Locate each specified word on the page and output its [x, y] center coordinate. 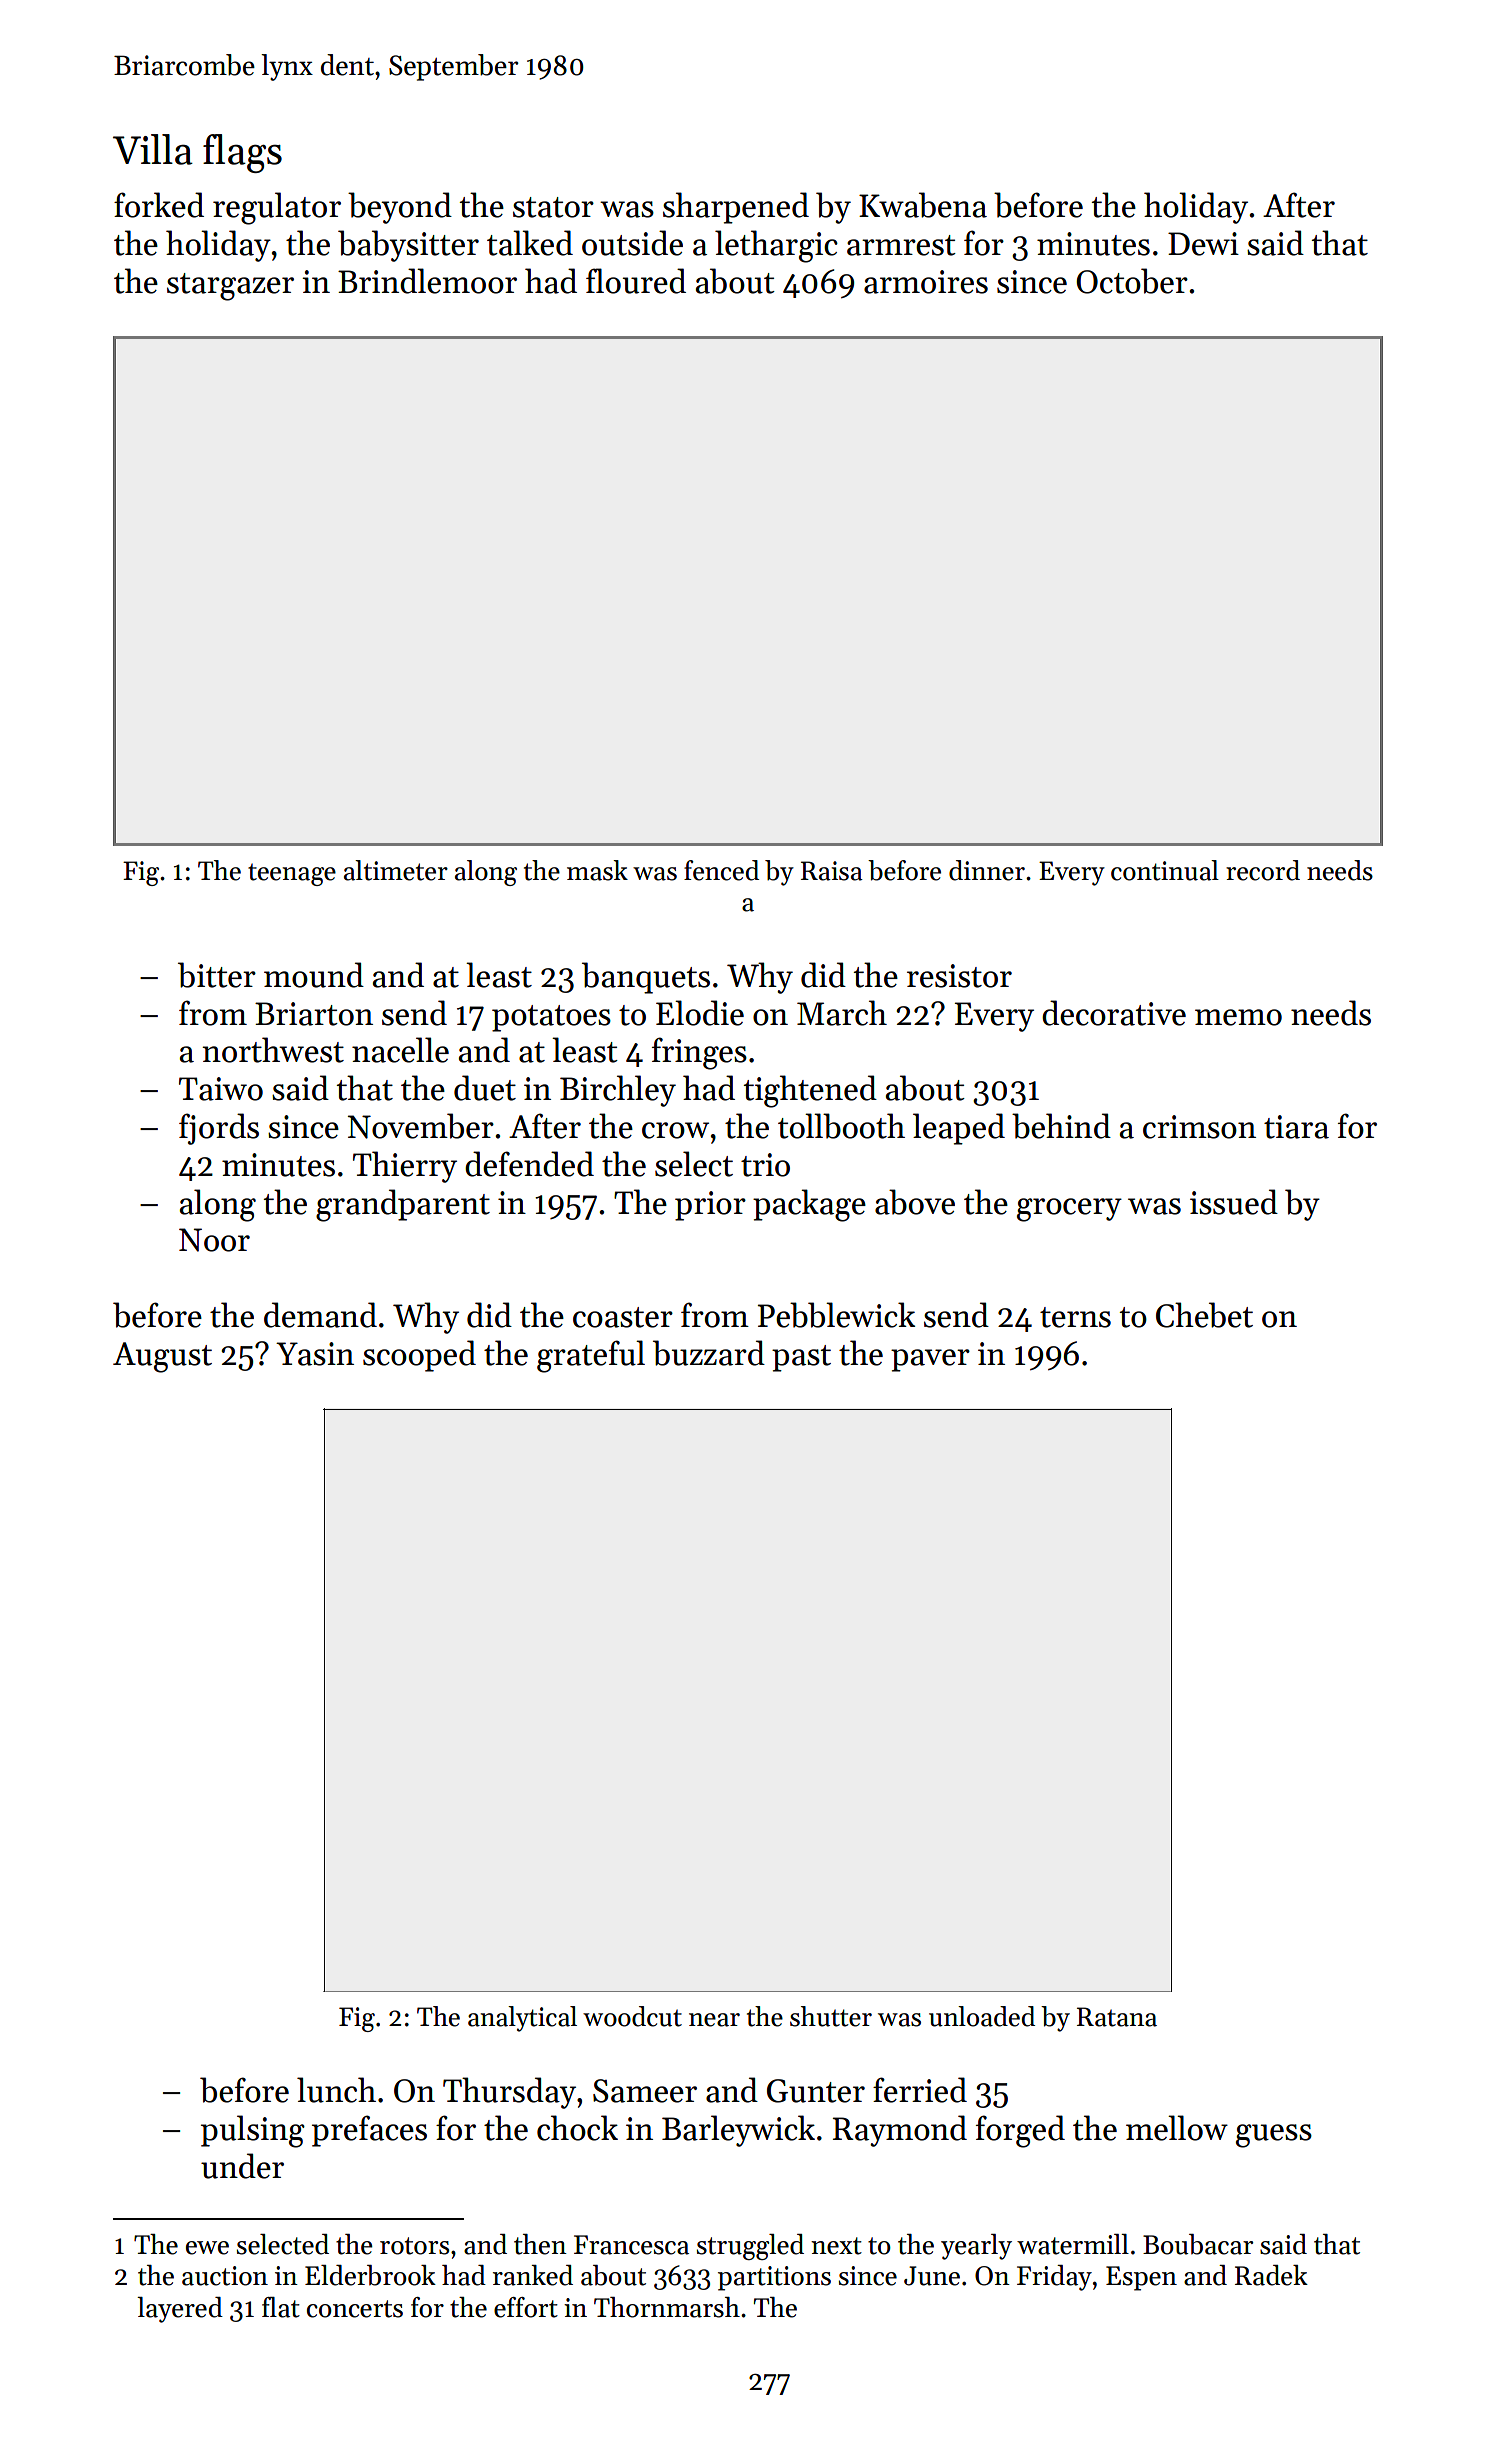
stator [553, 207]
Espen [1141, 2278]
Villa [153, 149]
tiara [1296, 1127]
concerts [355, 2309]
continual [1165, 870]
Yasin [315, 1354]
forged [1020, 2131]
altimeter [396, 870]
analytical [522, 2019]
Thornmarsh [667, 2307]
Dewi [1203, 244]
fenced [721, 870]
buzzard [709, 1353]
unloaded [982, 2016]
